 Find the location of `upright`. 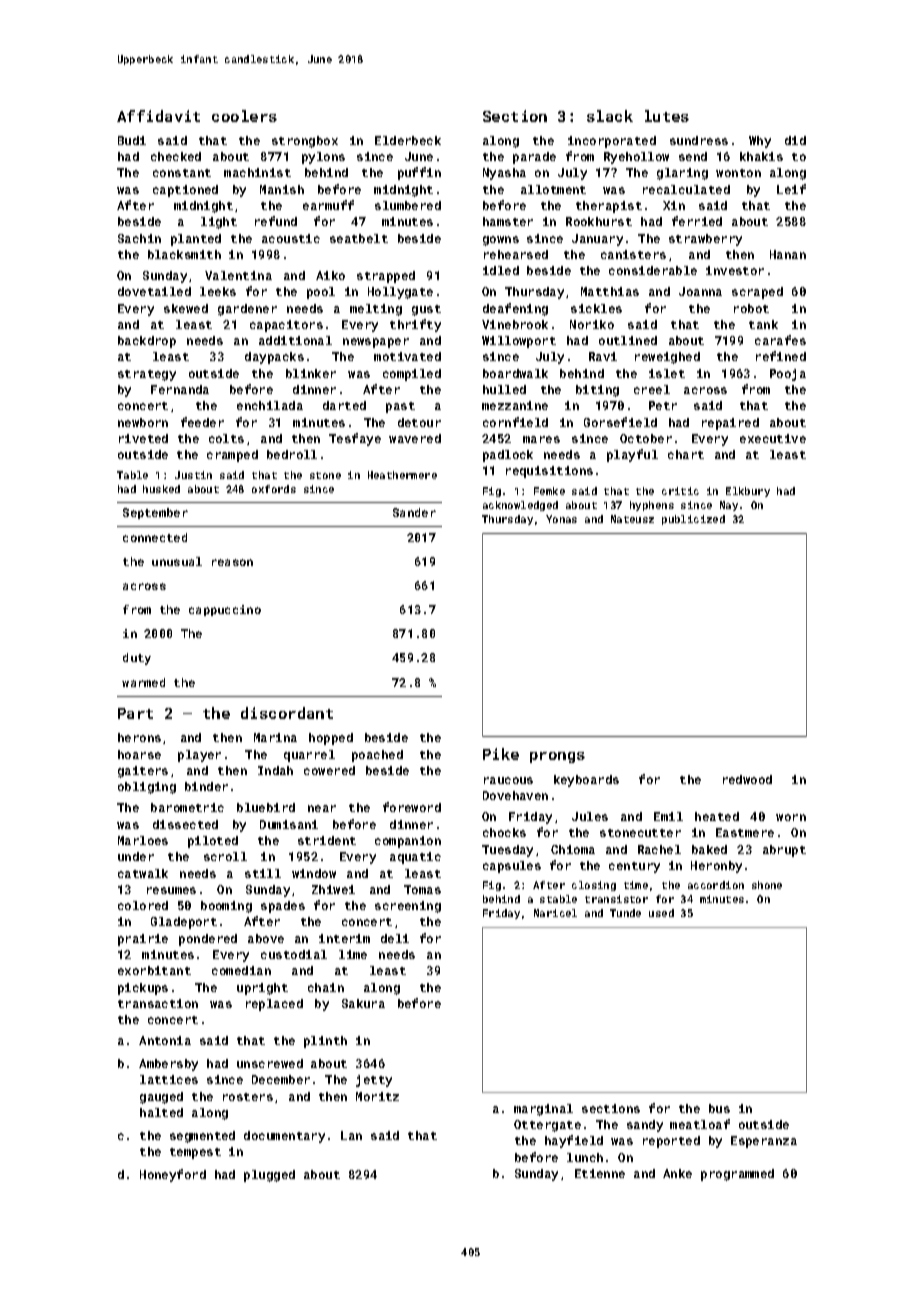

upright is located at coordinates (262, 989).
